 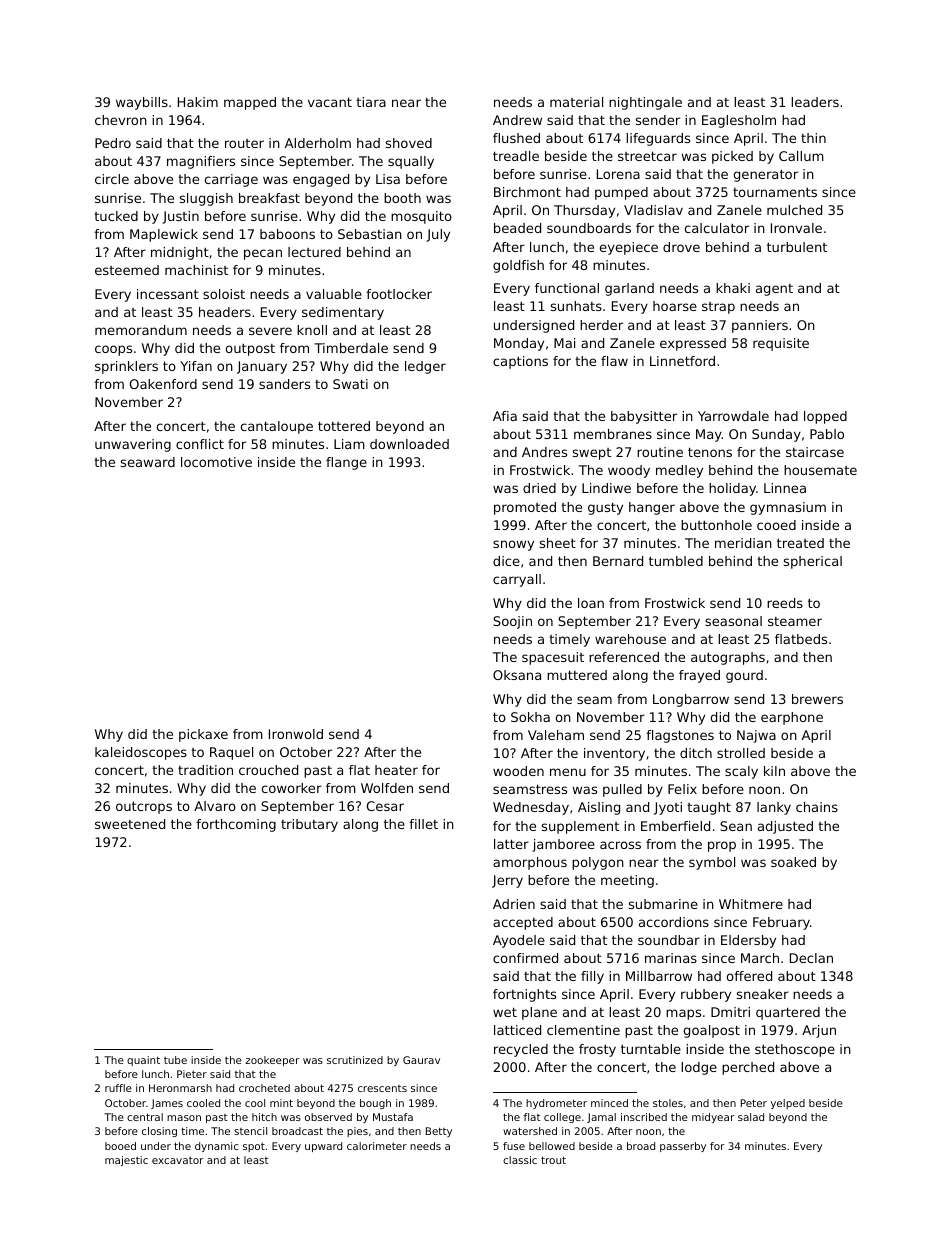 What do you see at coordinates (203, 735) in the page?
I see `pickaxe` at bounding box center [203, 735].
